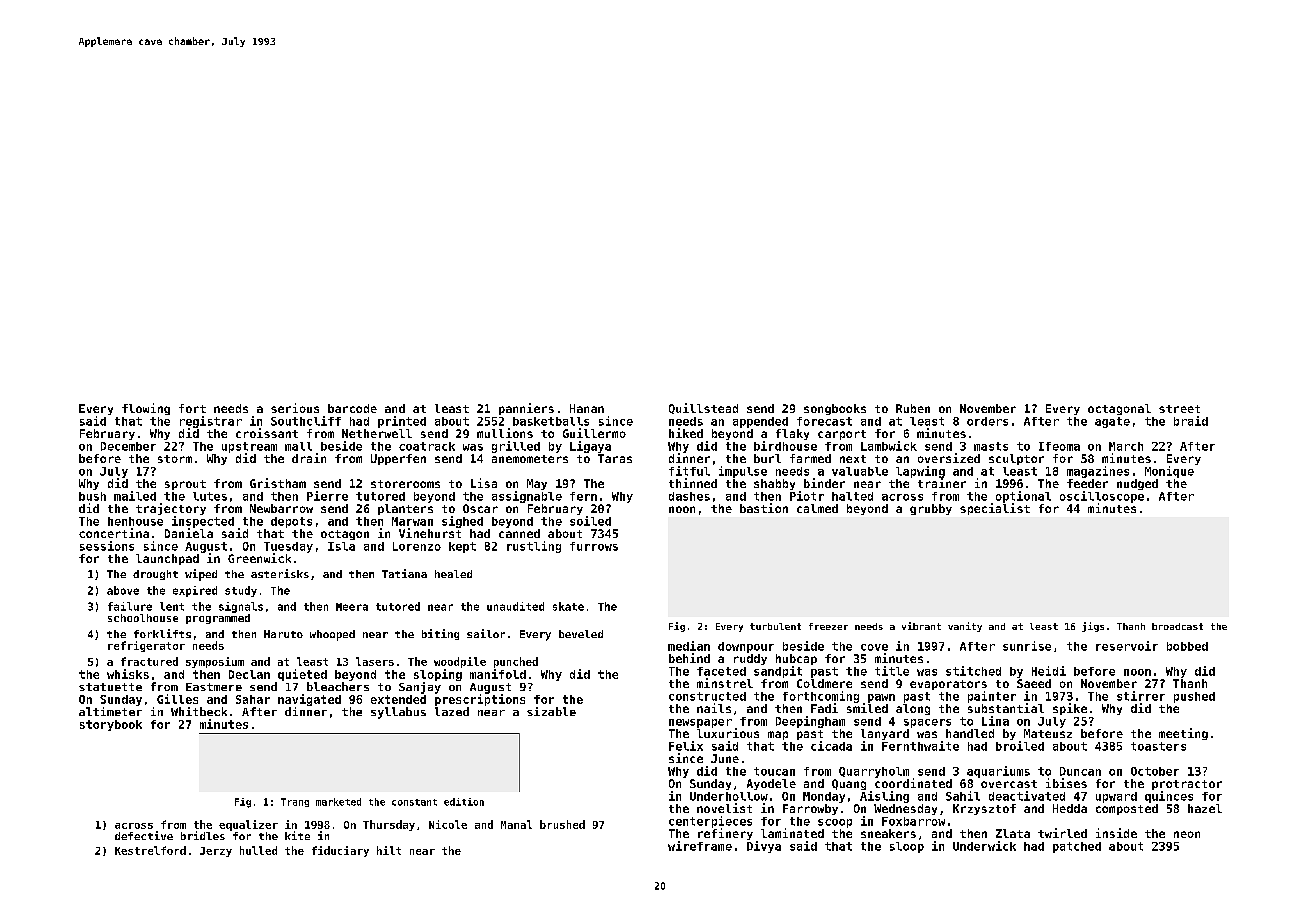 The width and height of the page is (1308, 924). I want to click on storybook, so click(111, 725).
